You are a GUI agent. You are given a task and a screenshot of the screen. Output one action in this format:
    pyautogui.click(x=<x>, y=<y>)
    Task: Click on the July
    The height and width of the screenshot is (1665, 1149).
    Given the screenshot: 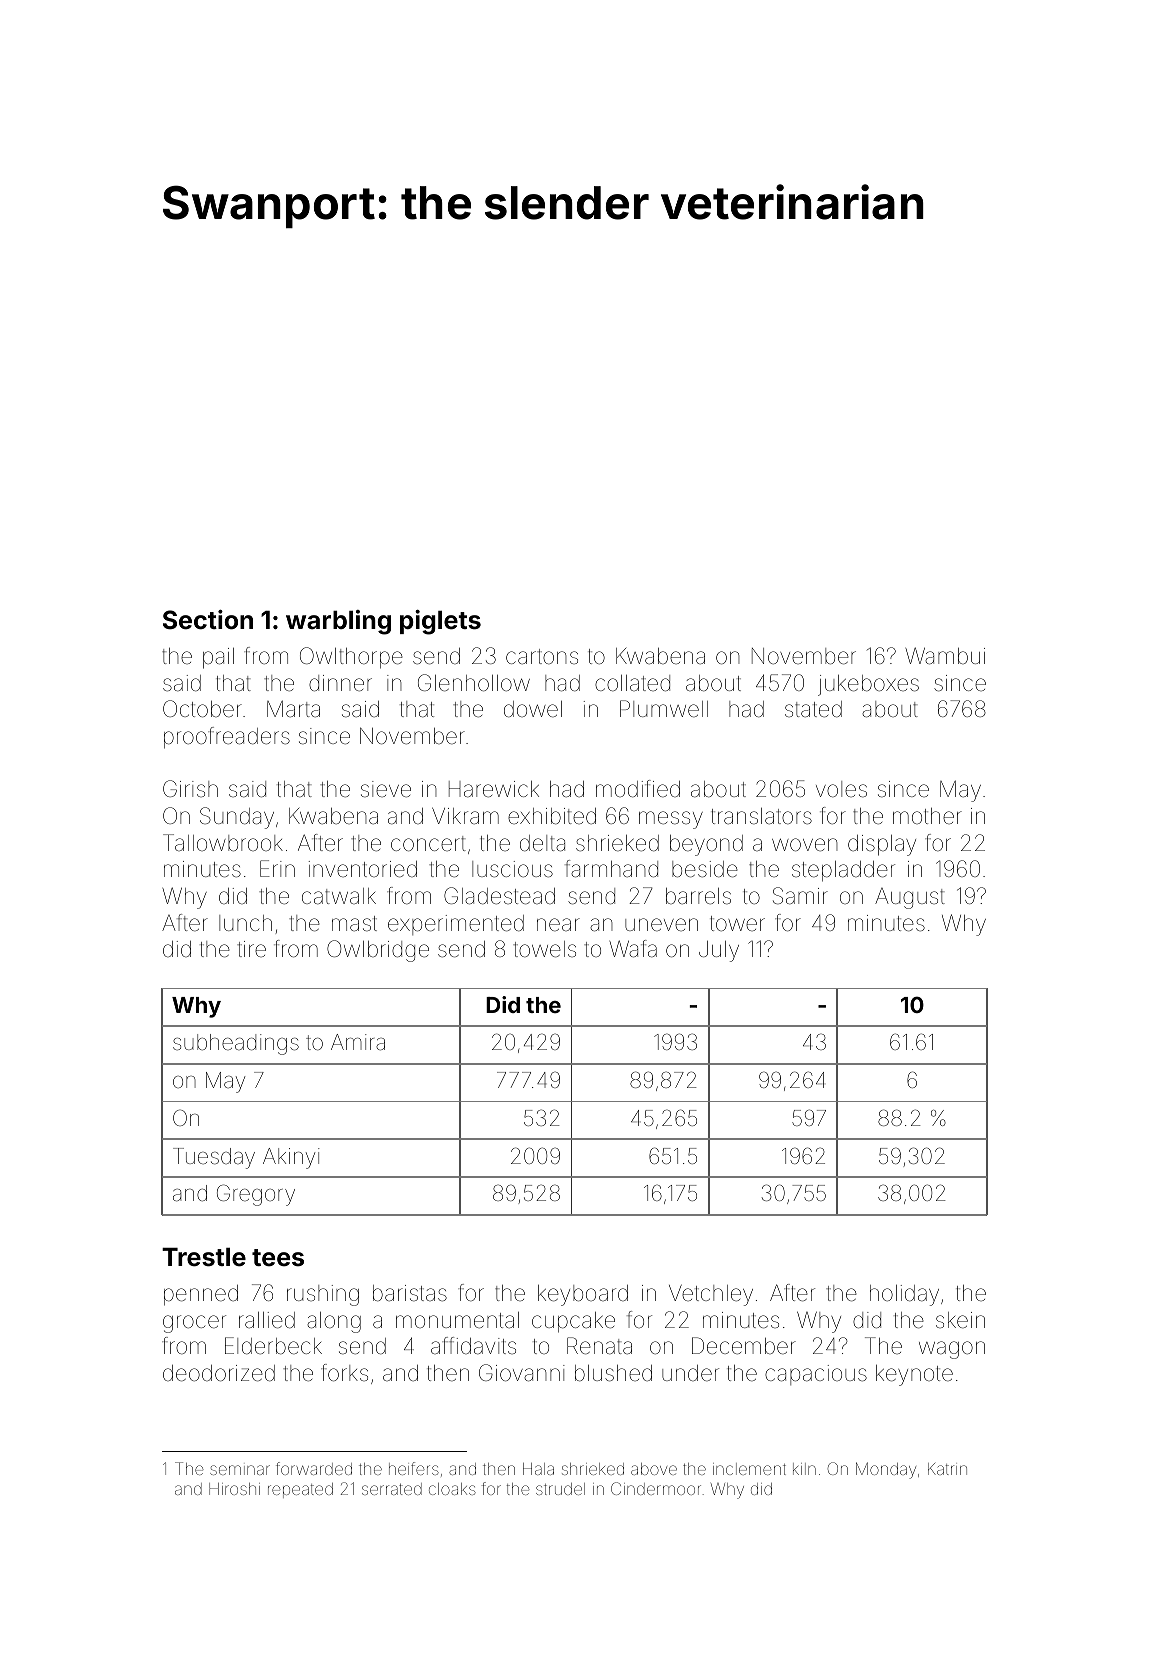 What is the action you would take?
    pyautogui.click(x=719, y=951)
